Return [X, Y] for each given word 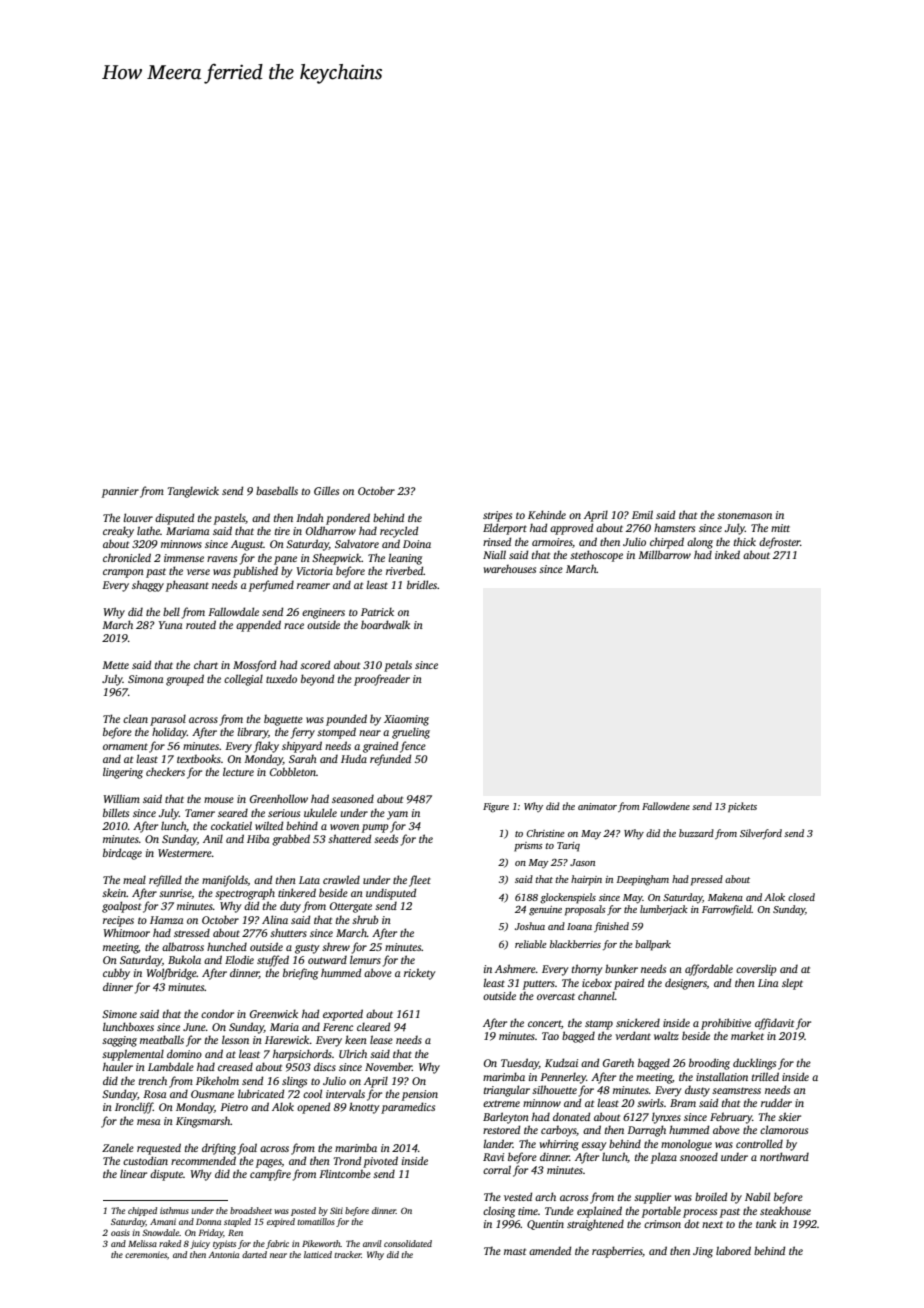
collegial [243, 680]
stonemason [744, 515]
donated [571, 1116]
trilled [765, 1076]
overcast [556, 996]
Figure [496, 808]
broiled [711, 1196]
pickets [742, 807]
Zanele [118, 1147]
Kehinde [547, 514]
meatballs [162, 1039]
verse [198, 572]
